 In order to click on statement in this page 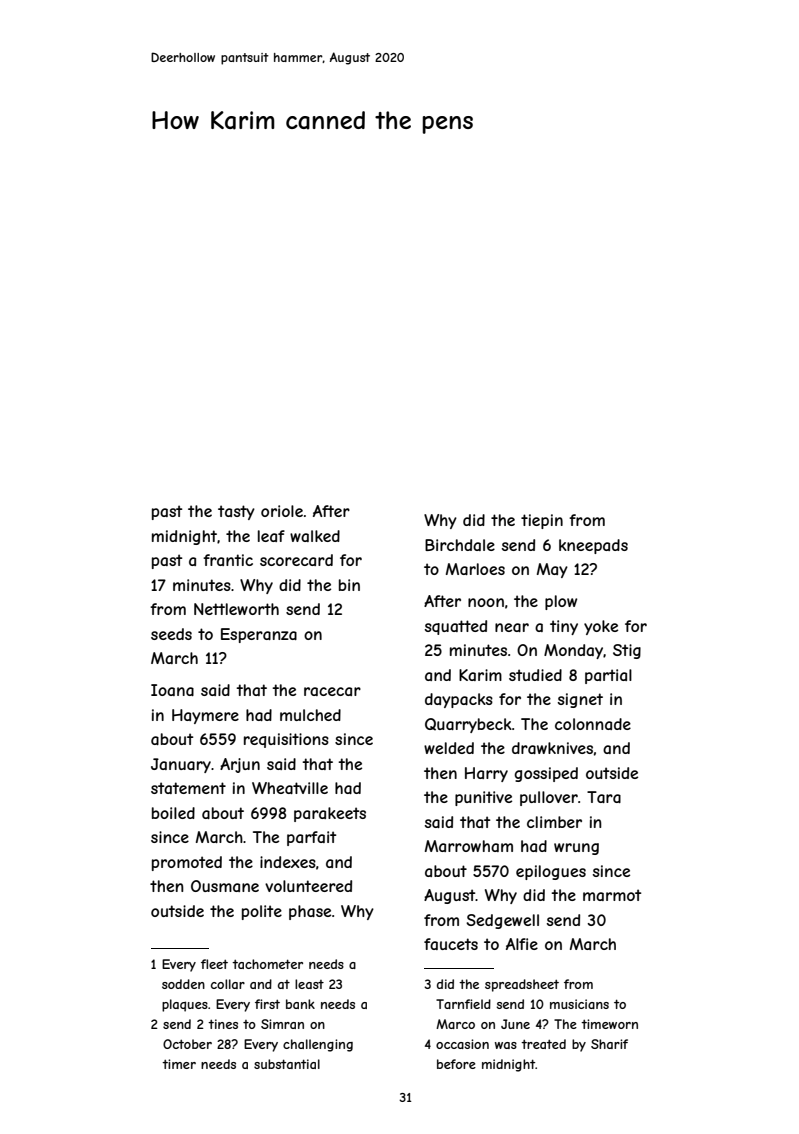, I will do `click(188, 788)`.
